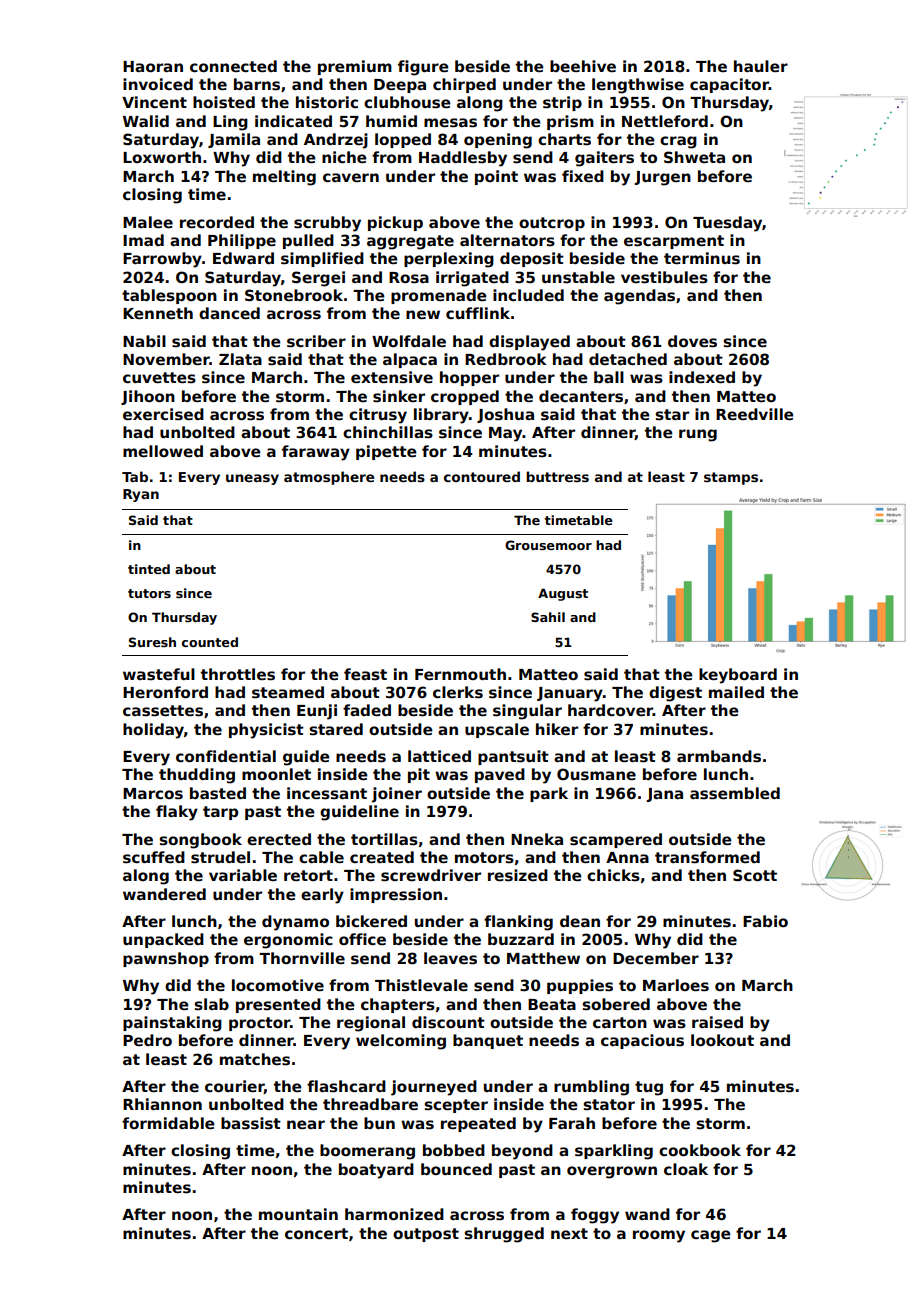  What do you see at coordinates (738, 676) in the page?
I see `keyboard` at bounding box center [738, 676].
